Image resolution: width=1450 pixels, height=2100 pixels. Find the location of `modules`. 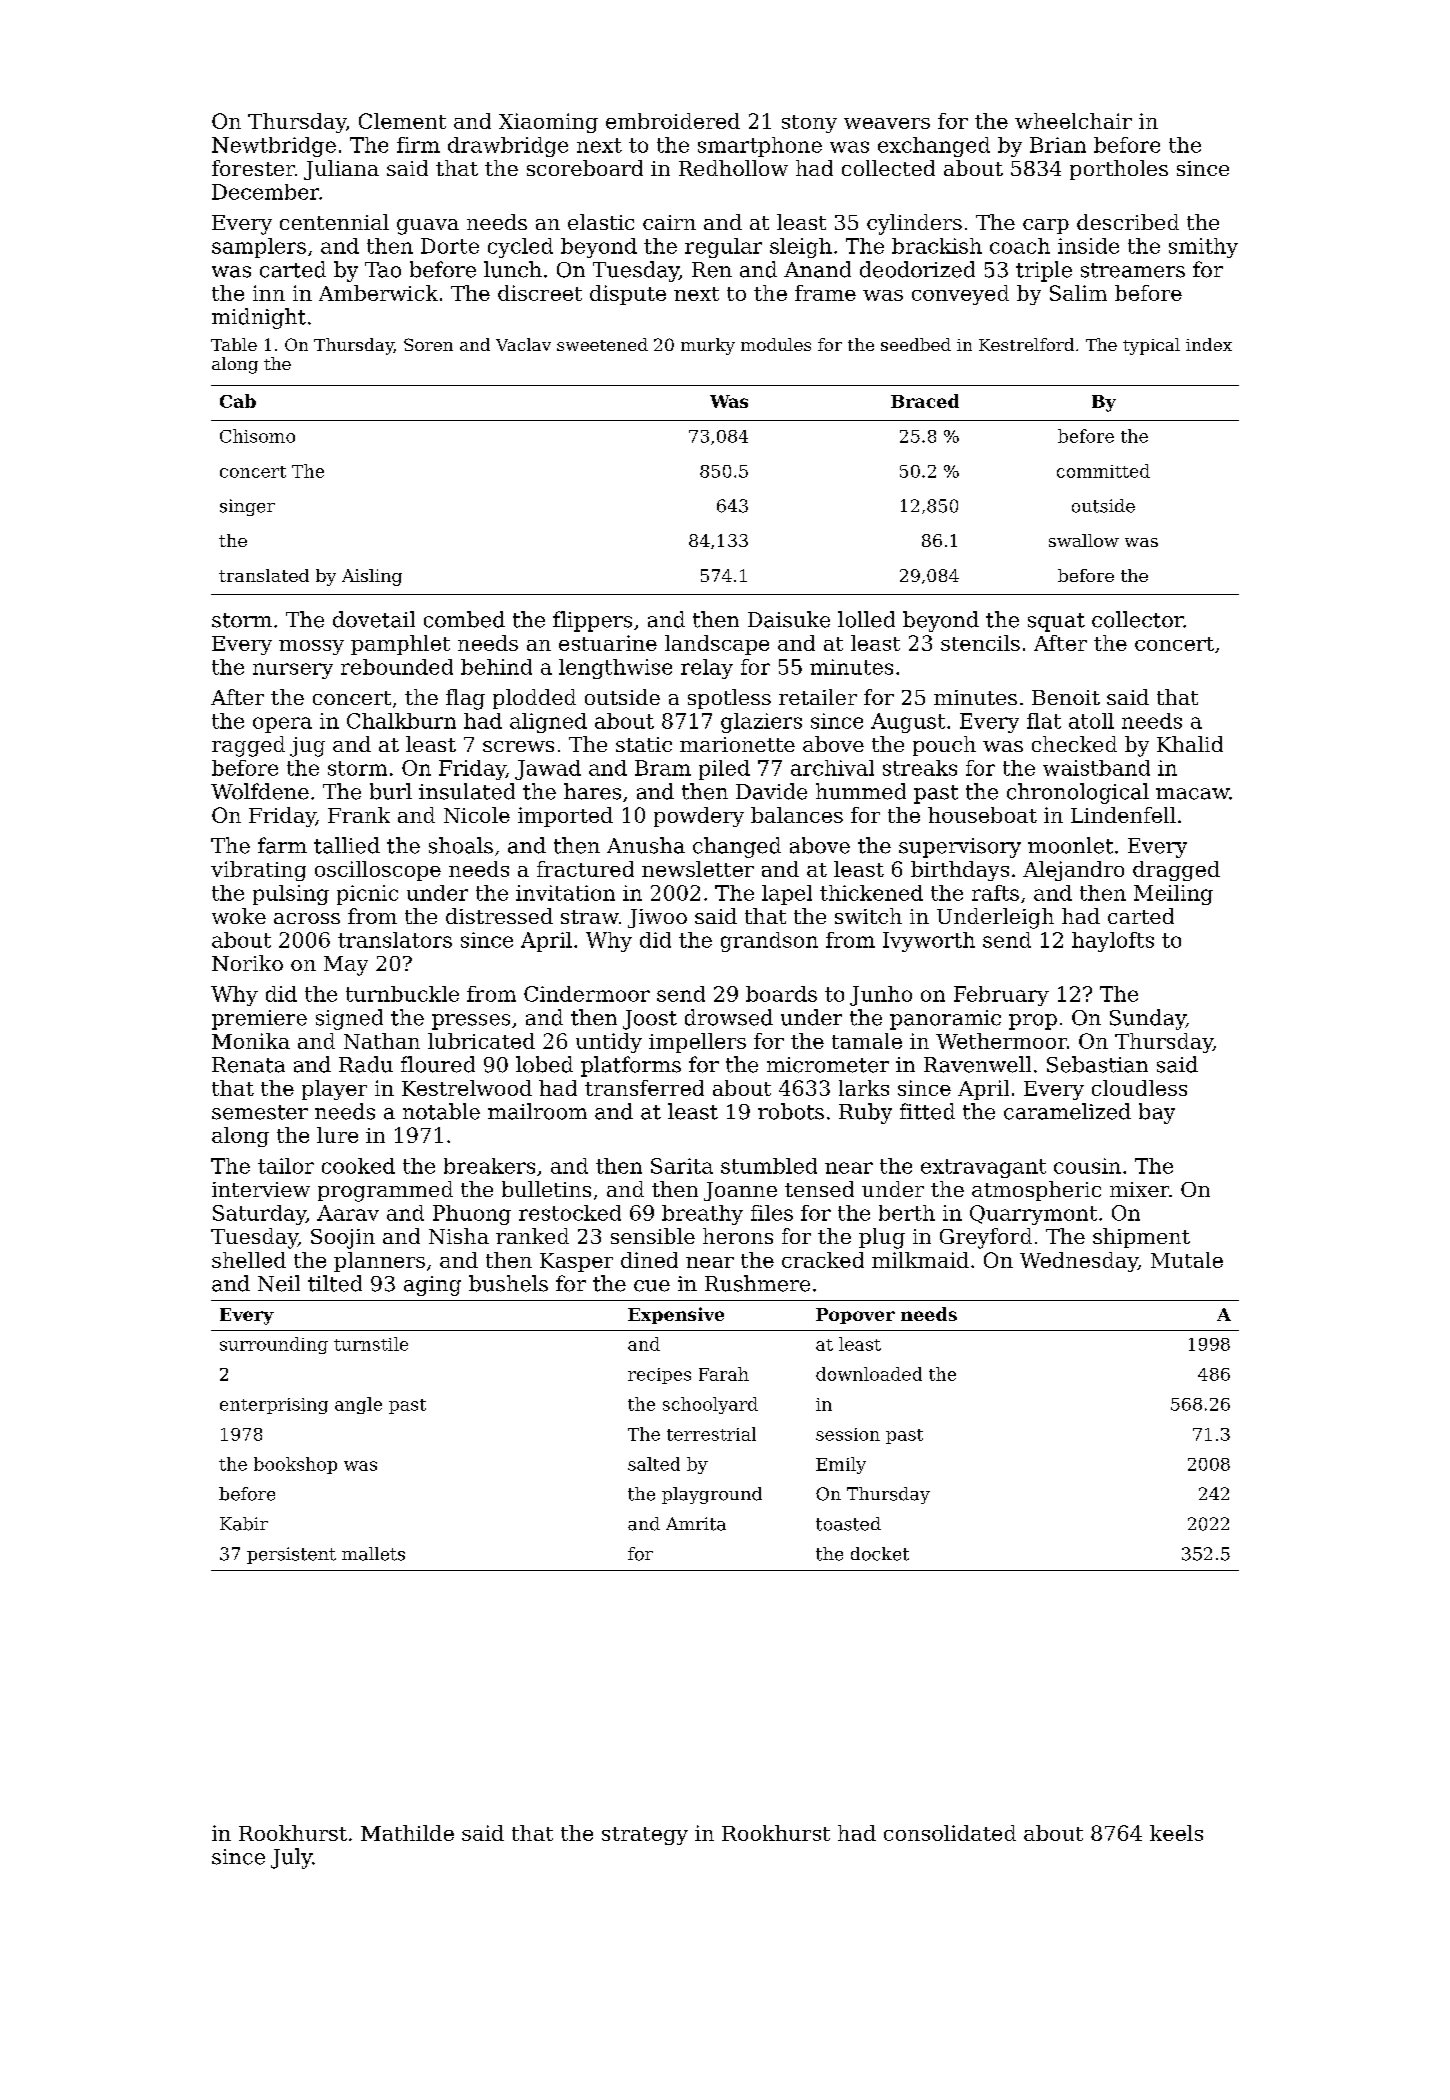

modules is located at coordinates (776, 344).
